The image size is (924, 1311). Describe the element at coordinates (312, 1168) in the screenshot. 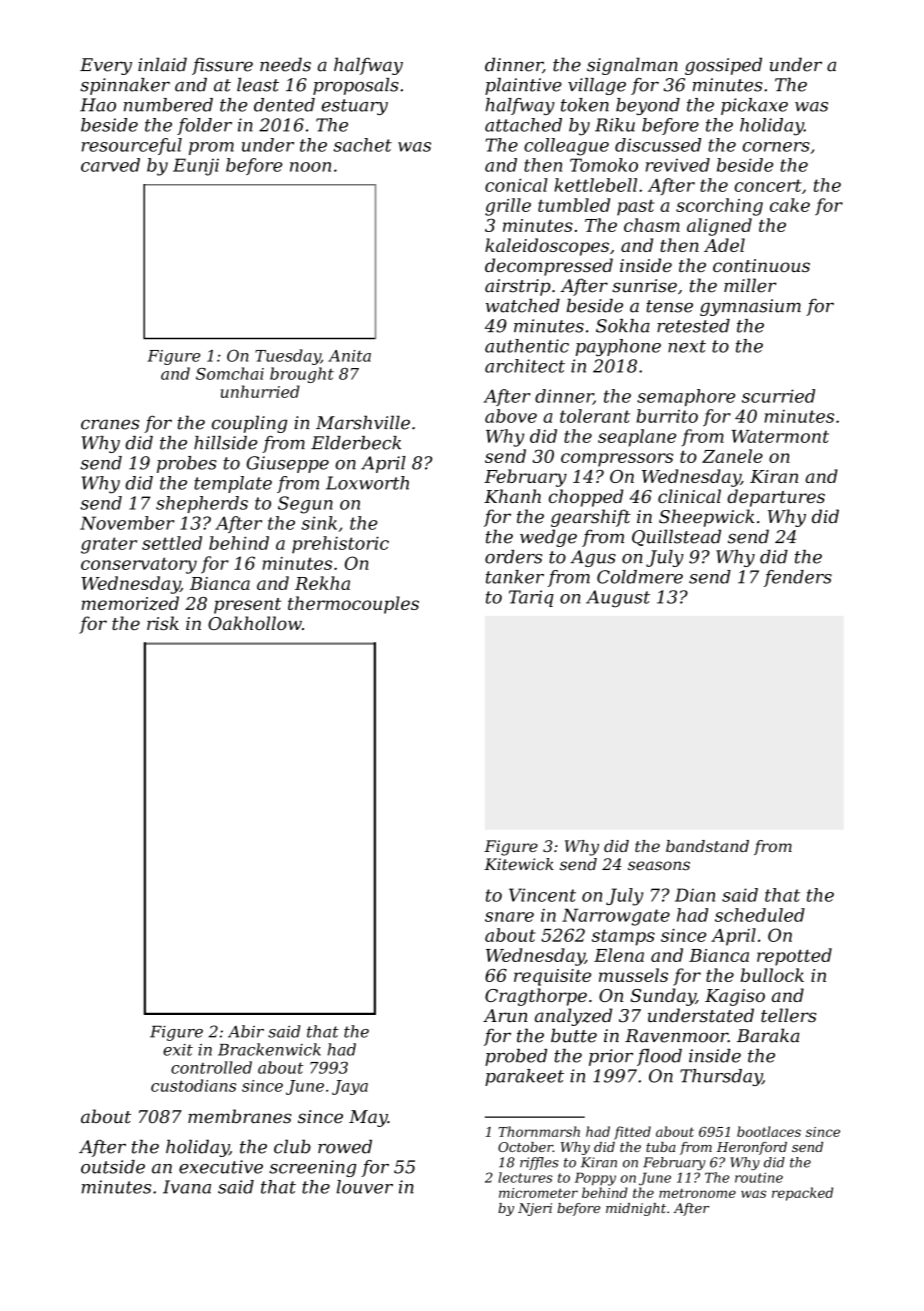

I see `screening` at that location.
